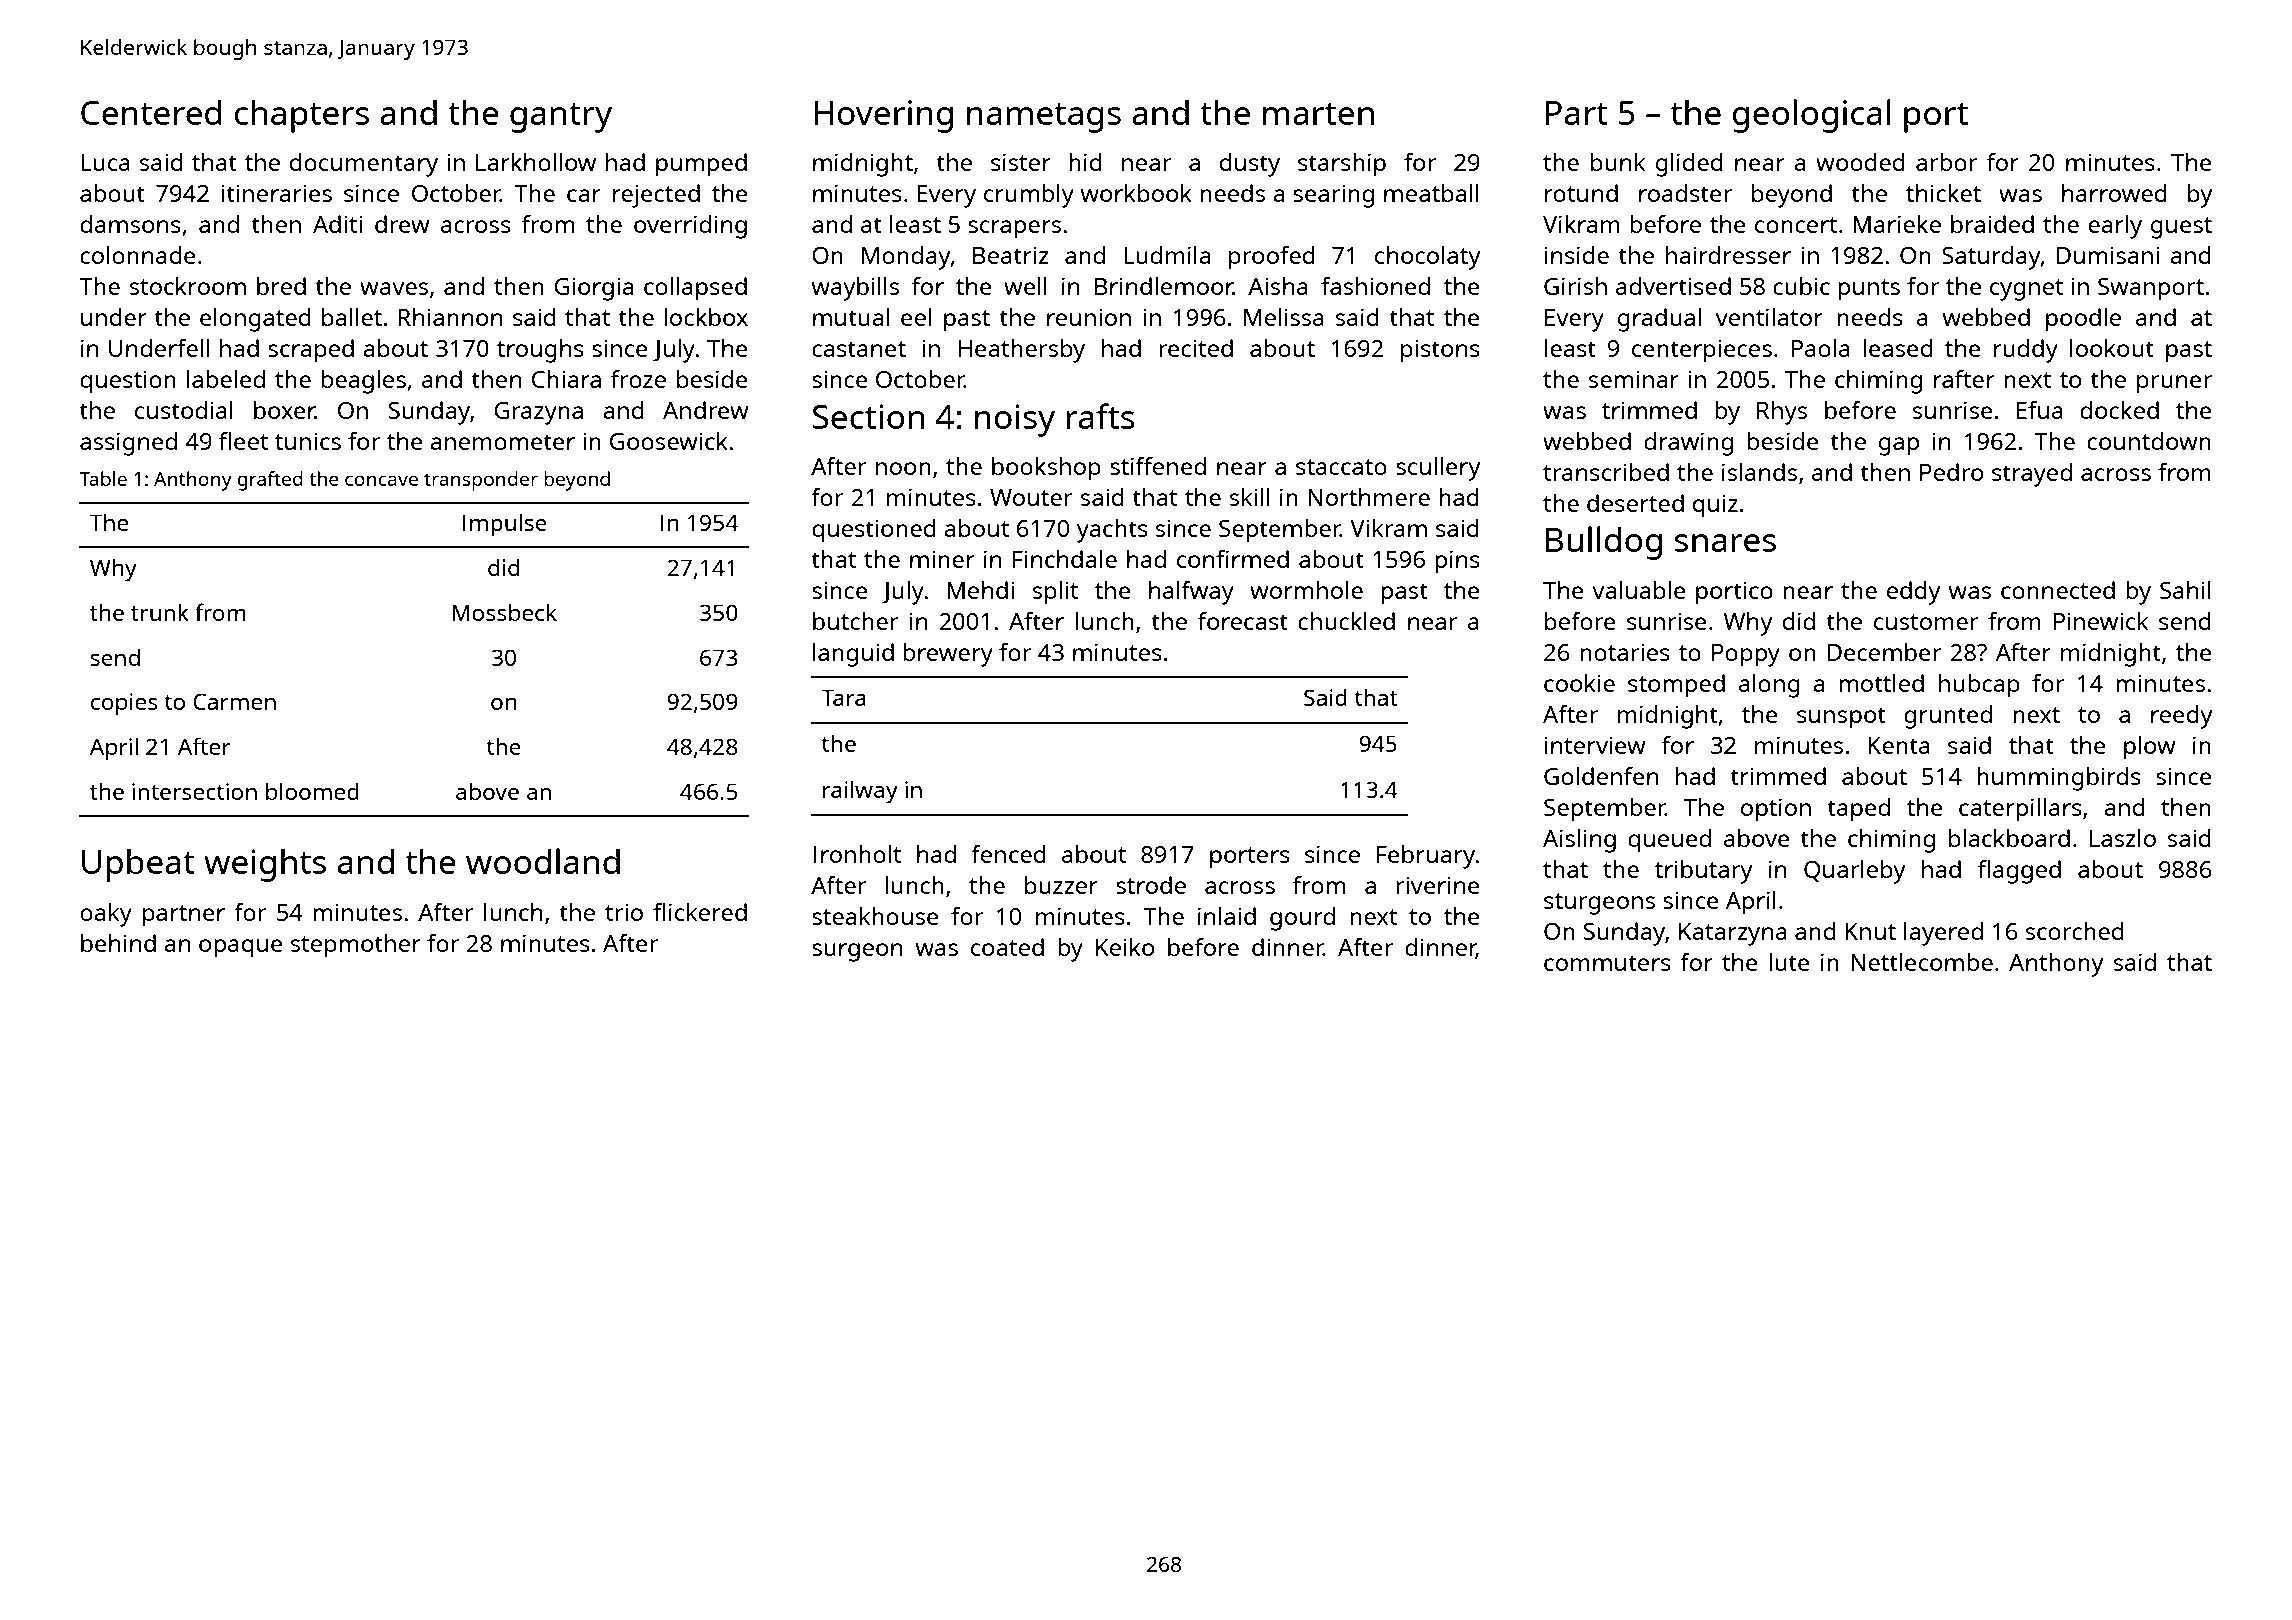 This screenshot has width=2292, height=1620. Describe the element at coordinates (381, 480) in the screenshot. I see `concave` at that location.
